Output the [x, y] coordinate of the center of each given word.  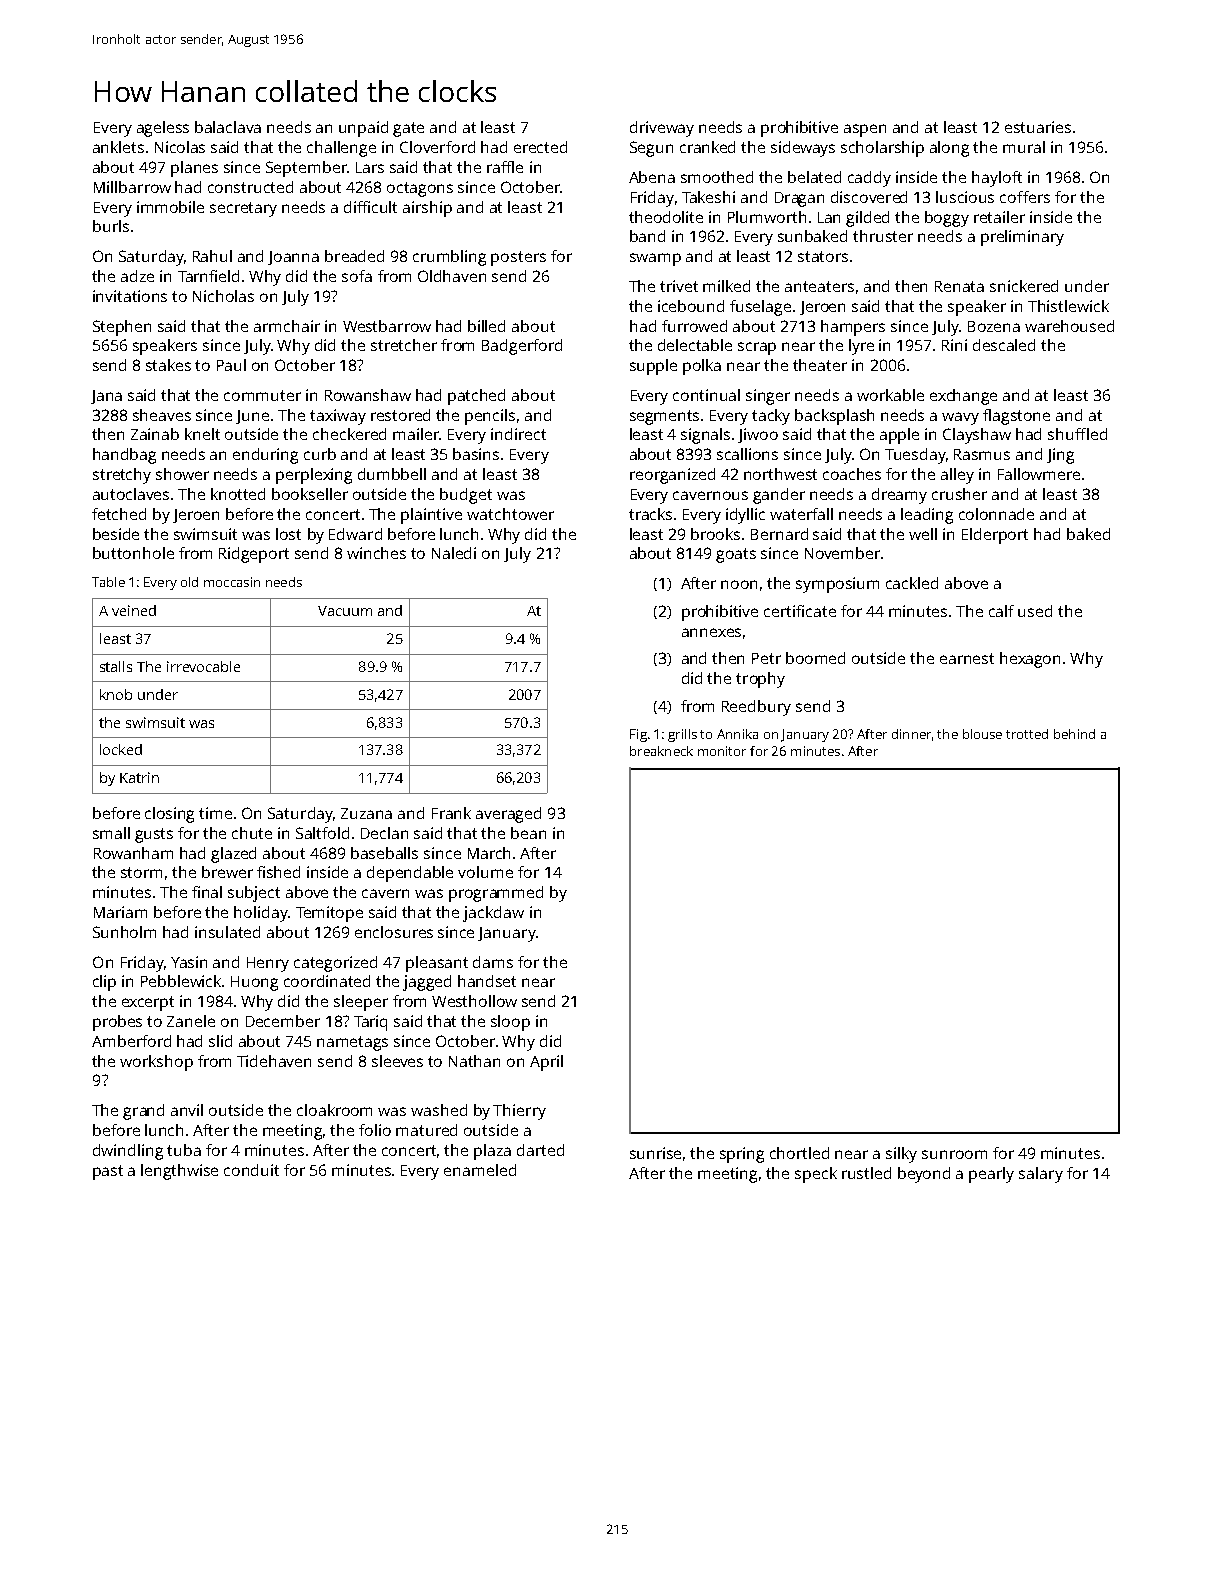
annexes [711, 632]
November [842, 553]
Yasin [189, 962]
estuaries [1038, 127]
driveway [662, 129]
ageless [163, 129]
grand [143, 1112]
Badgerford [522, 347]
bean [528, 833]
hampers [853, 328]
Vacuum [345, 611]
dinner [911, 734]
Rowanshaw [368, 395]
